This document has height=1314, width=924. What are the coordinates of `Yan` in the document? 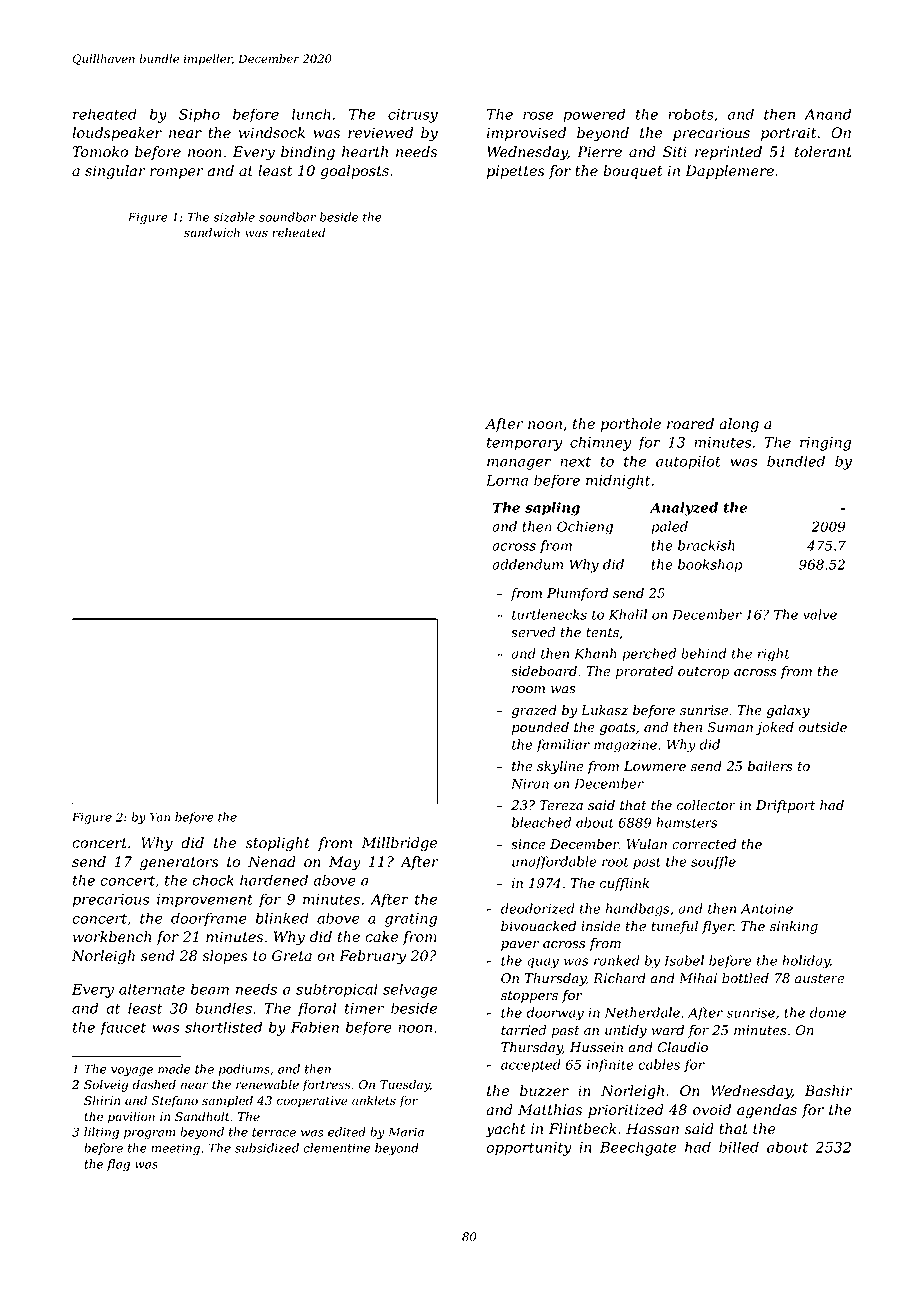 It's located at (160, 817).
